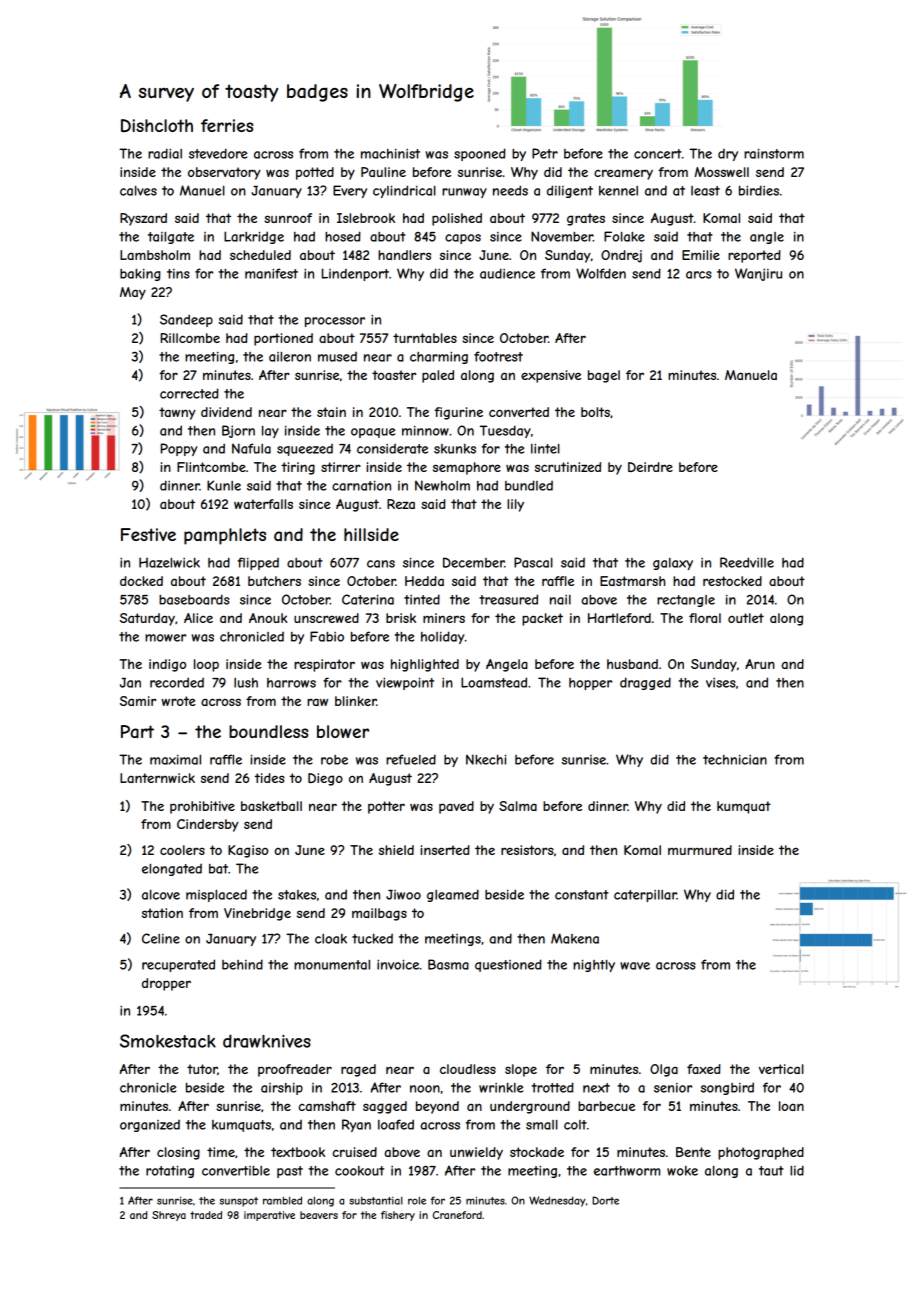 The height and width of the screenshot is (1308, 924). I want to click on loop, so click(206, 665).
